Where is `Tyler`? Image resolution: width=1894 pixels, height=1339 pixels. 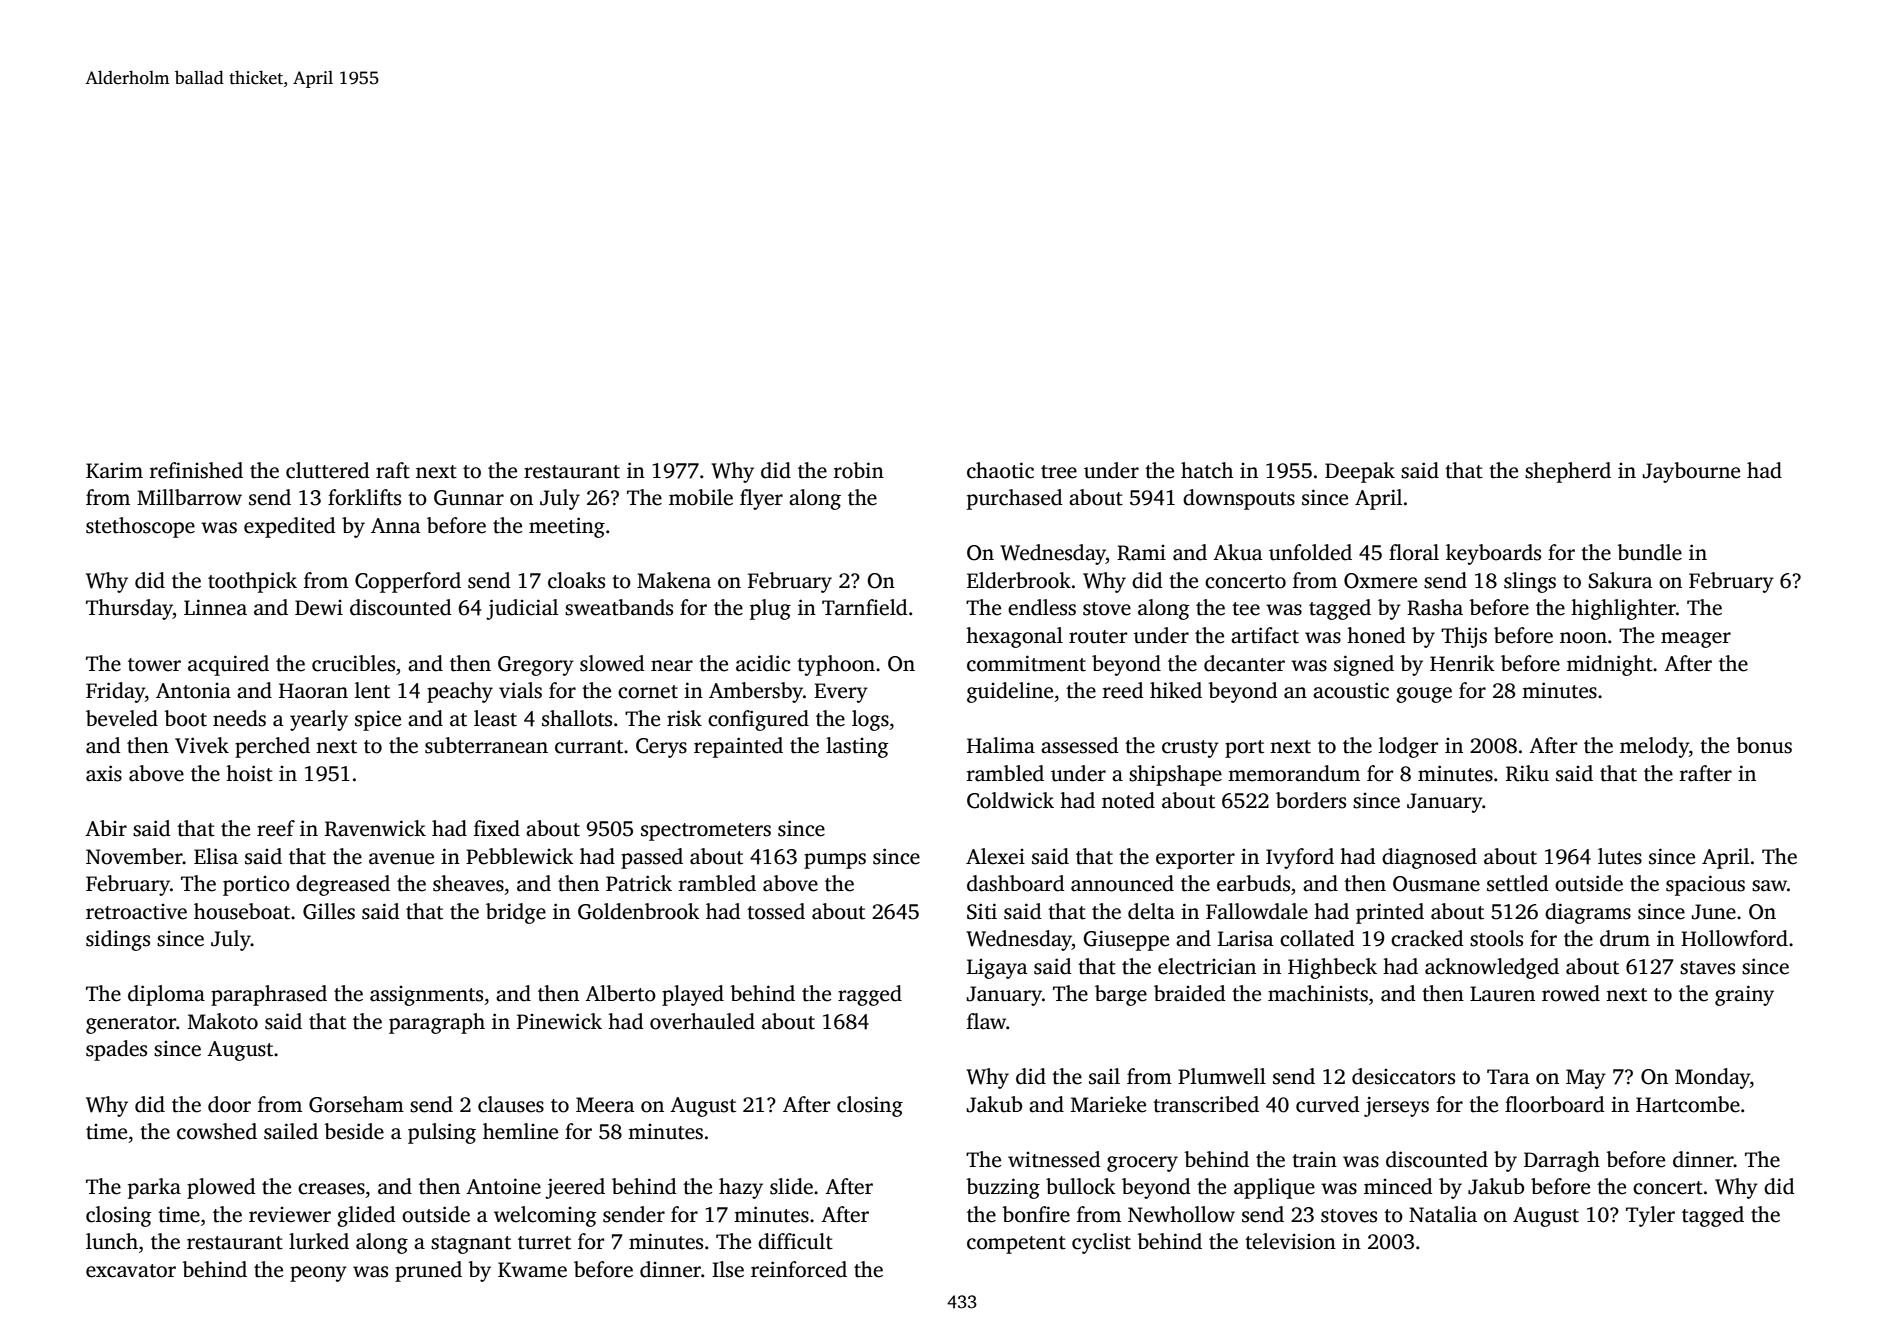
Tyler is located at coordinates (1650, 1216).
